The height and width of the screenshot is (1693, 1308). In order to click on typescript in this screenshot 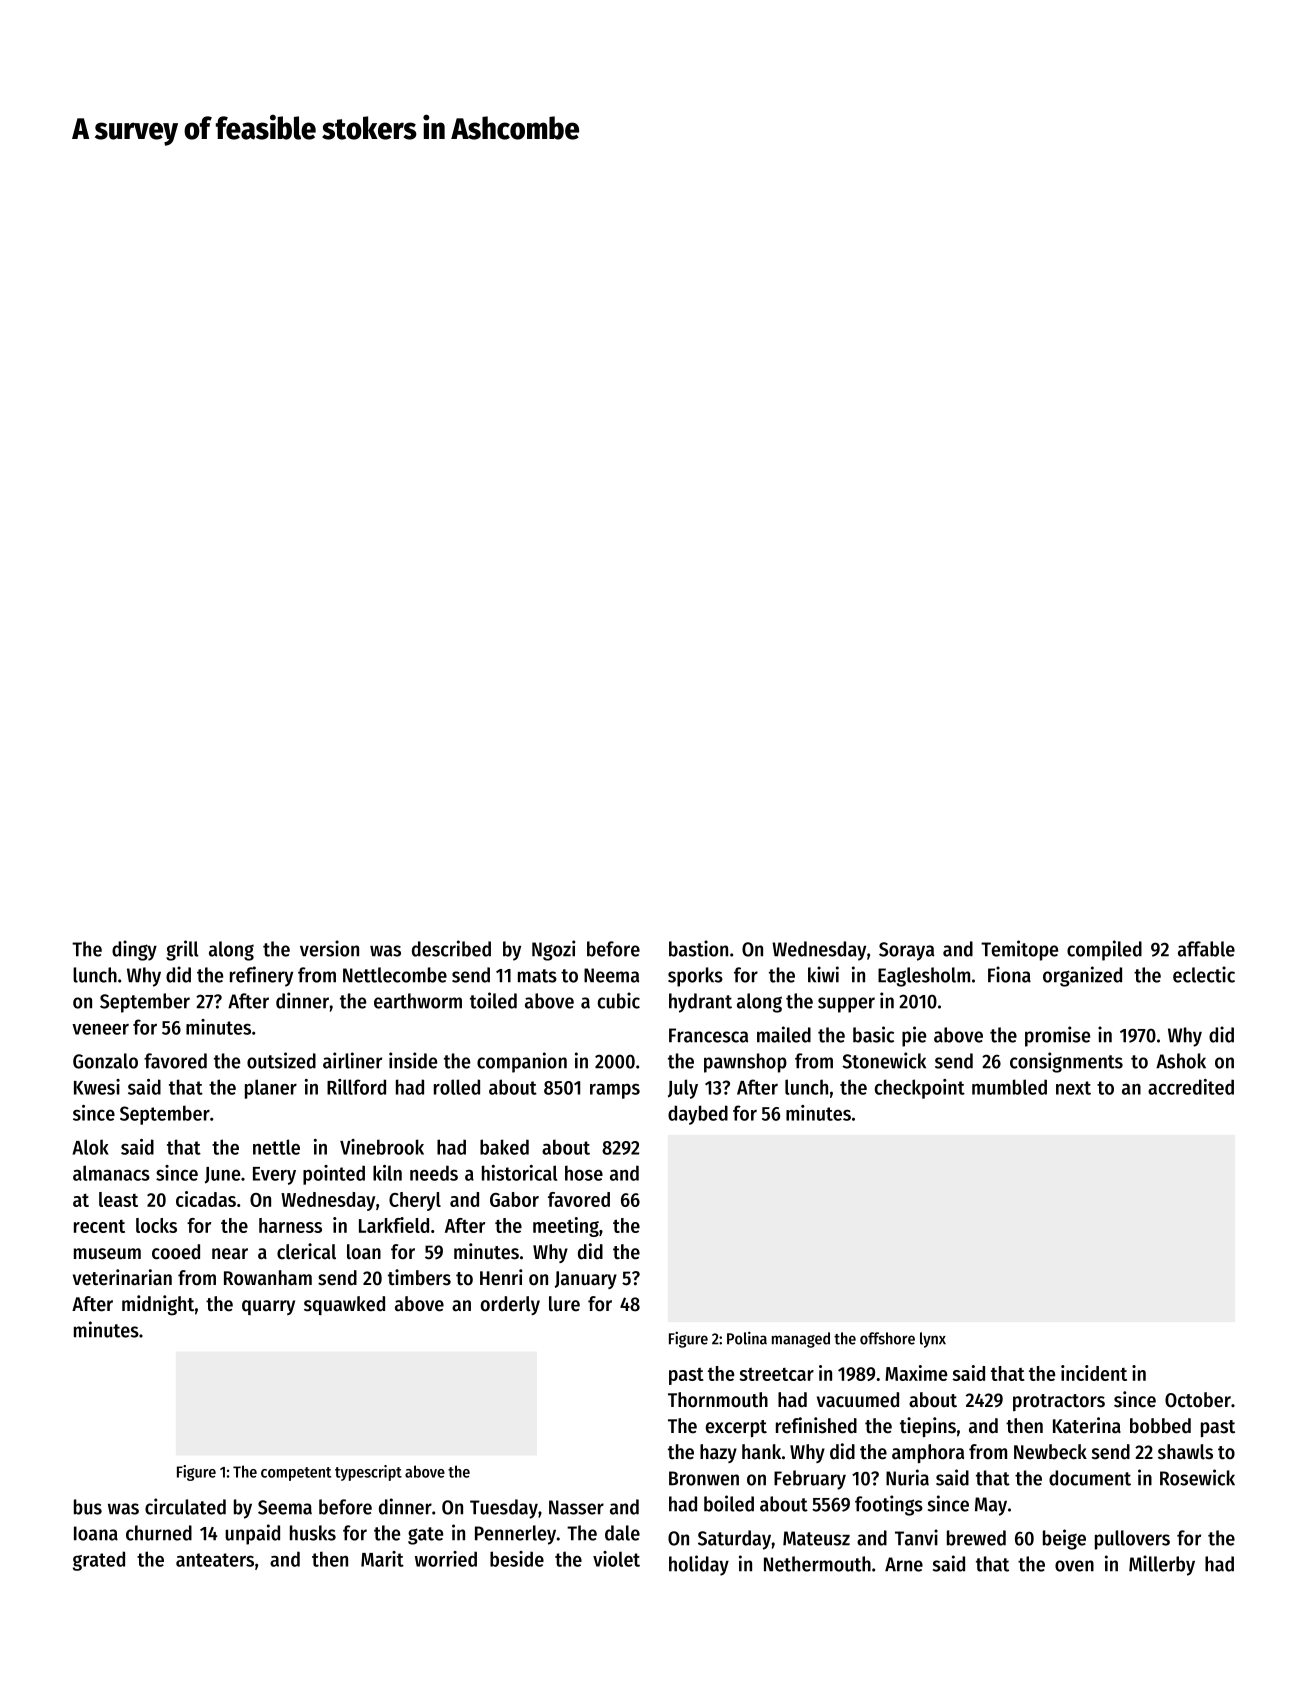, I will do `click(368, 1473)`.
